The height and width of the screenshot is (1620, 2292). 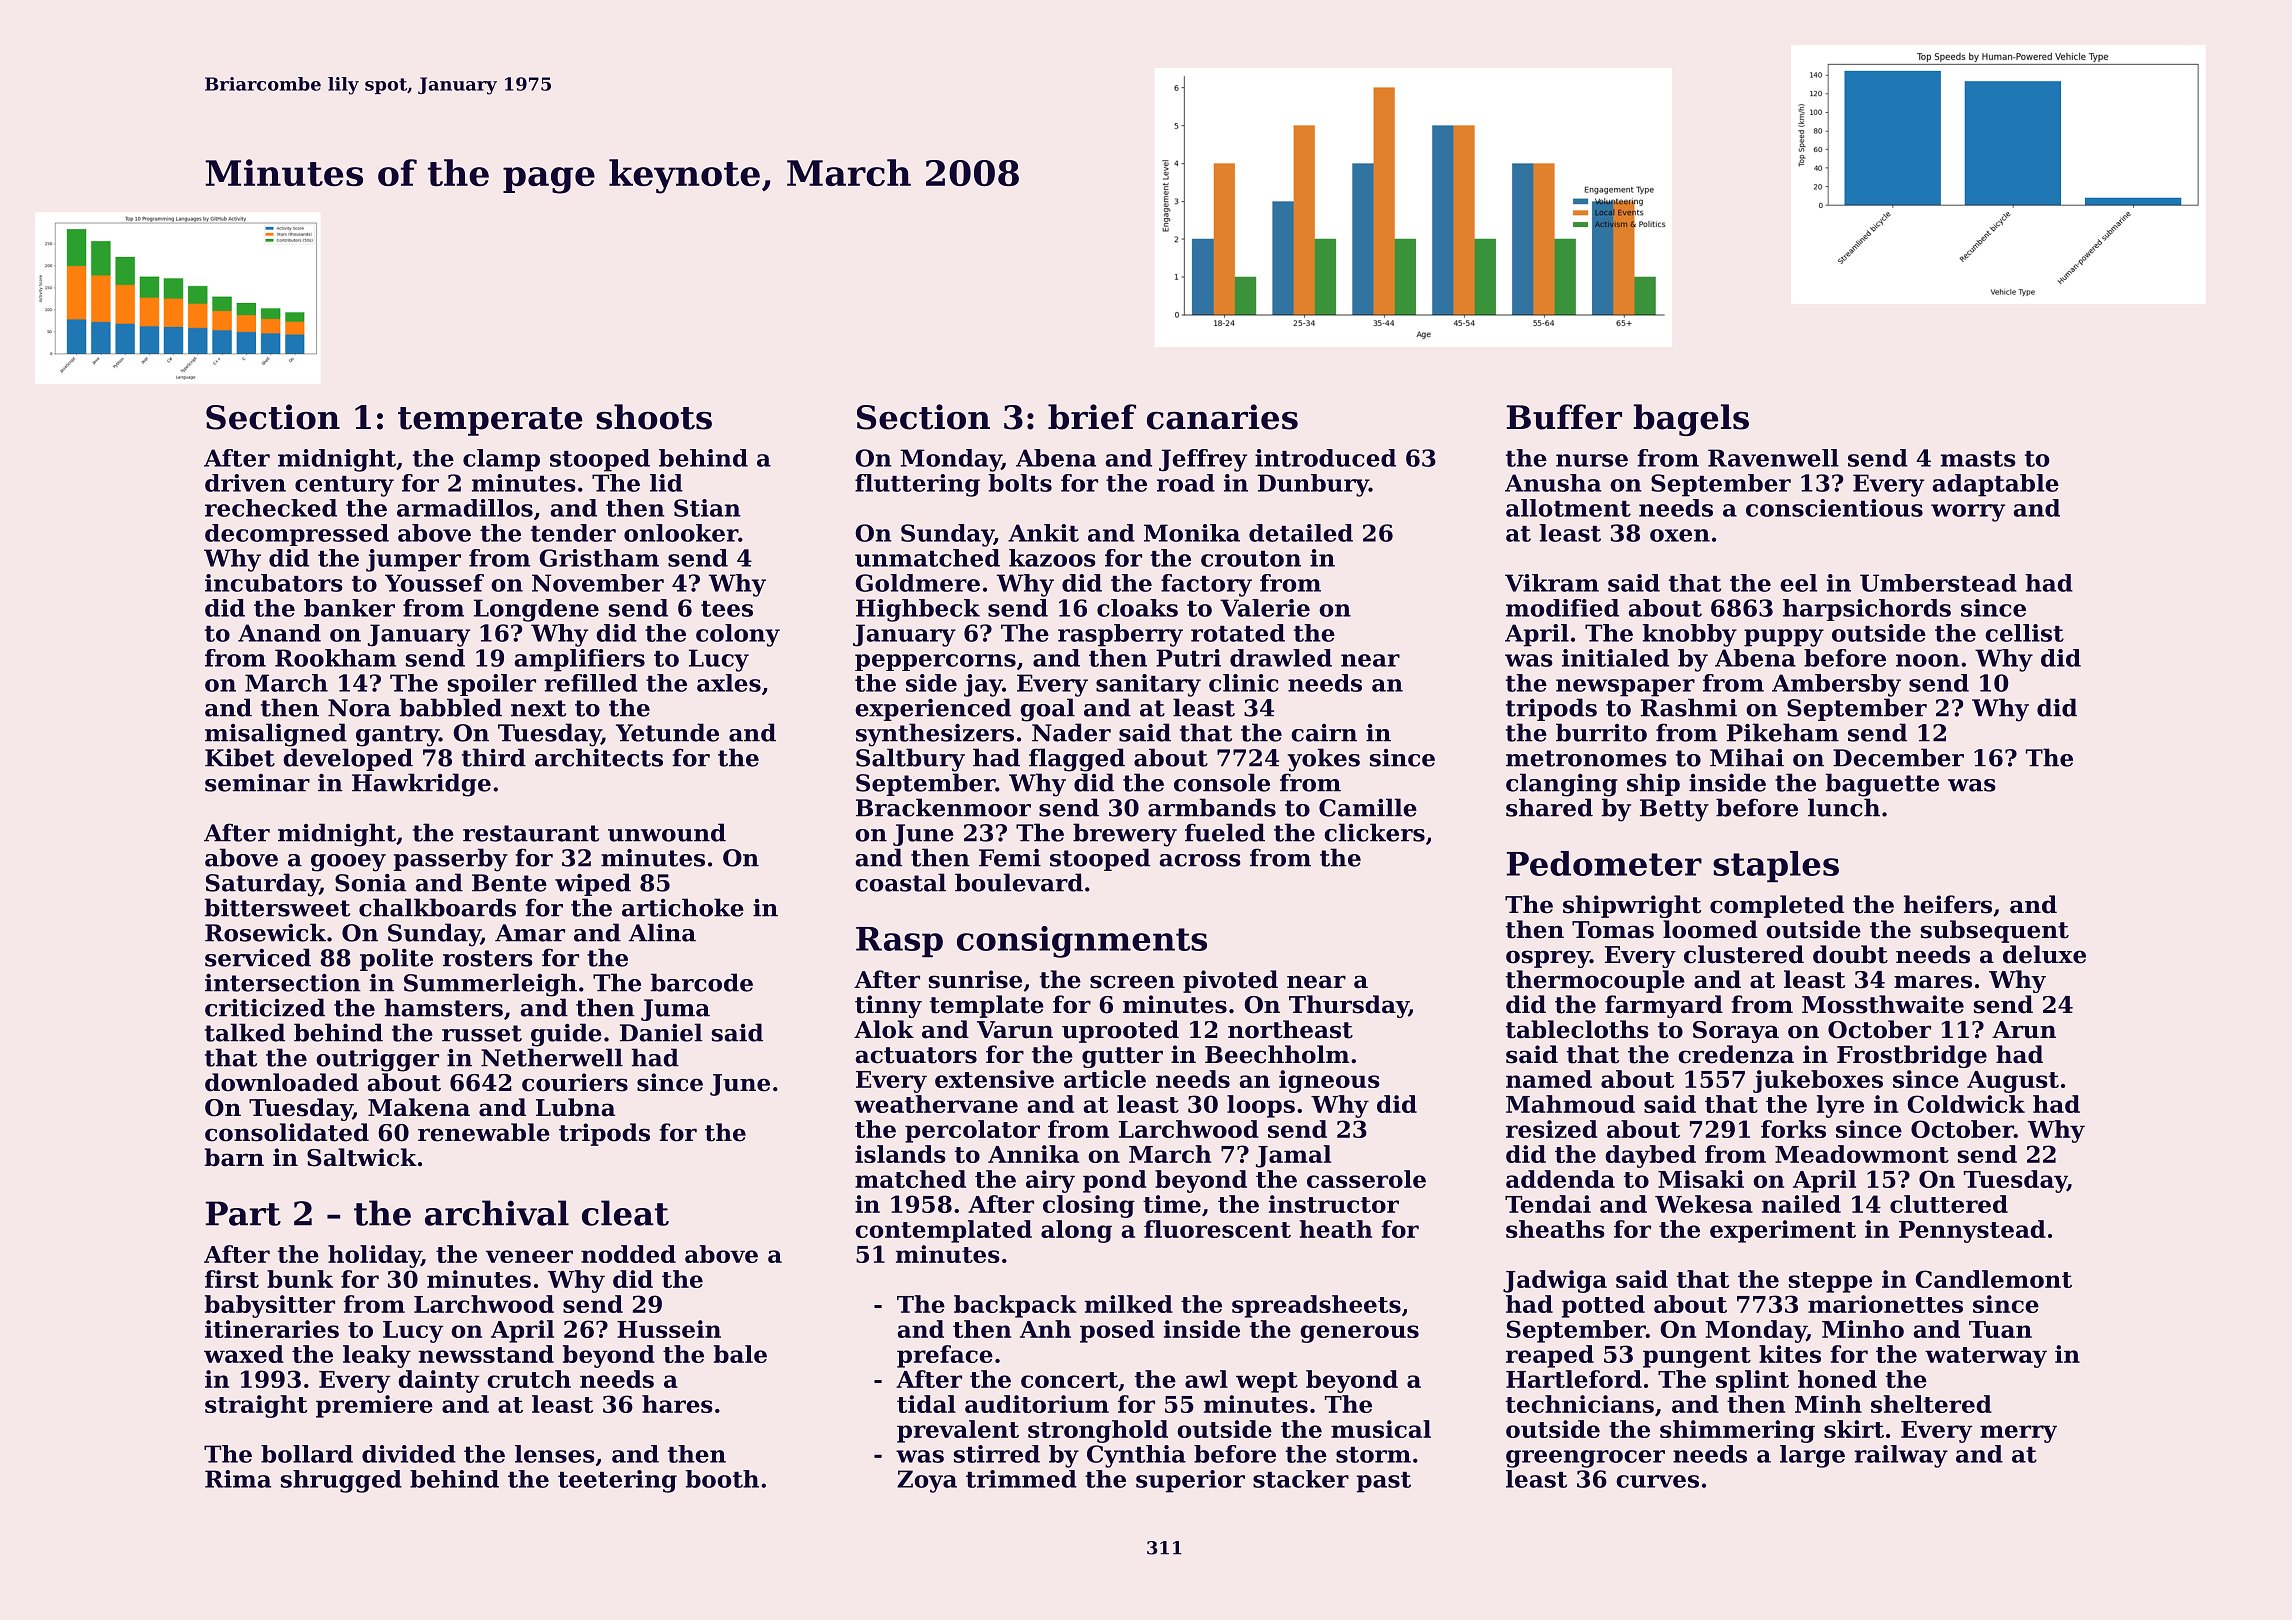 I want to click on northeast, so click(x=1290, y=1029).
